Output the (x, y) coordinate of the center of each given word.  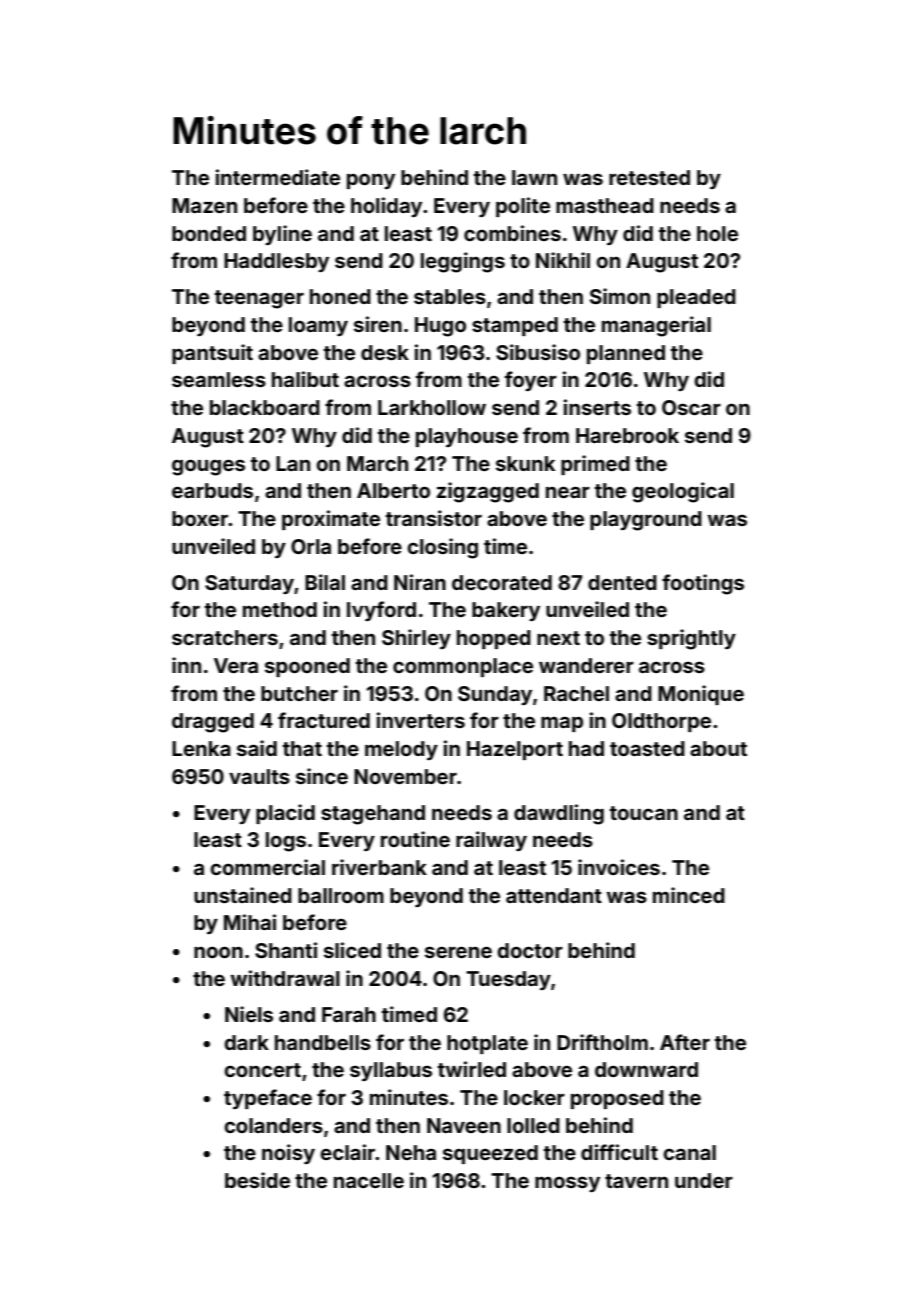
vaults (259, 776)
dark (246, 1042)
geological (683, 492)
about (718, 748)
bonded (209, 233)
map (562, 724)
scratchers (225, 637)
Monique (701, 695)
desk (385, 352)
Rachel (576, 693)
